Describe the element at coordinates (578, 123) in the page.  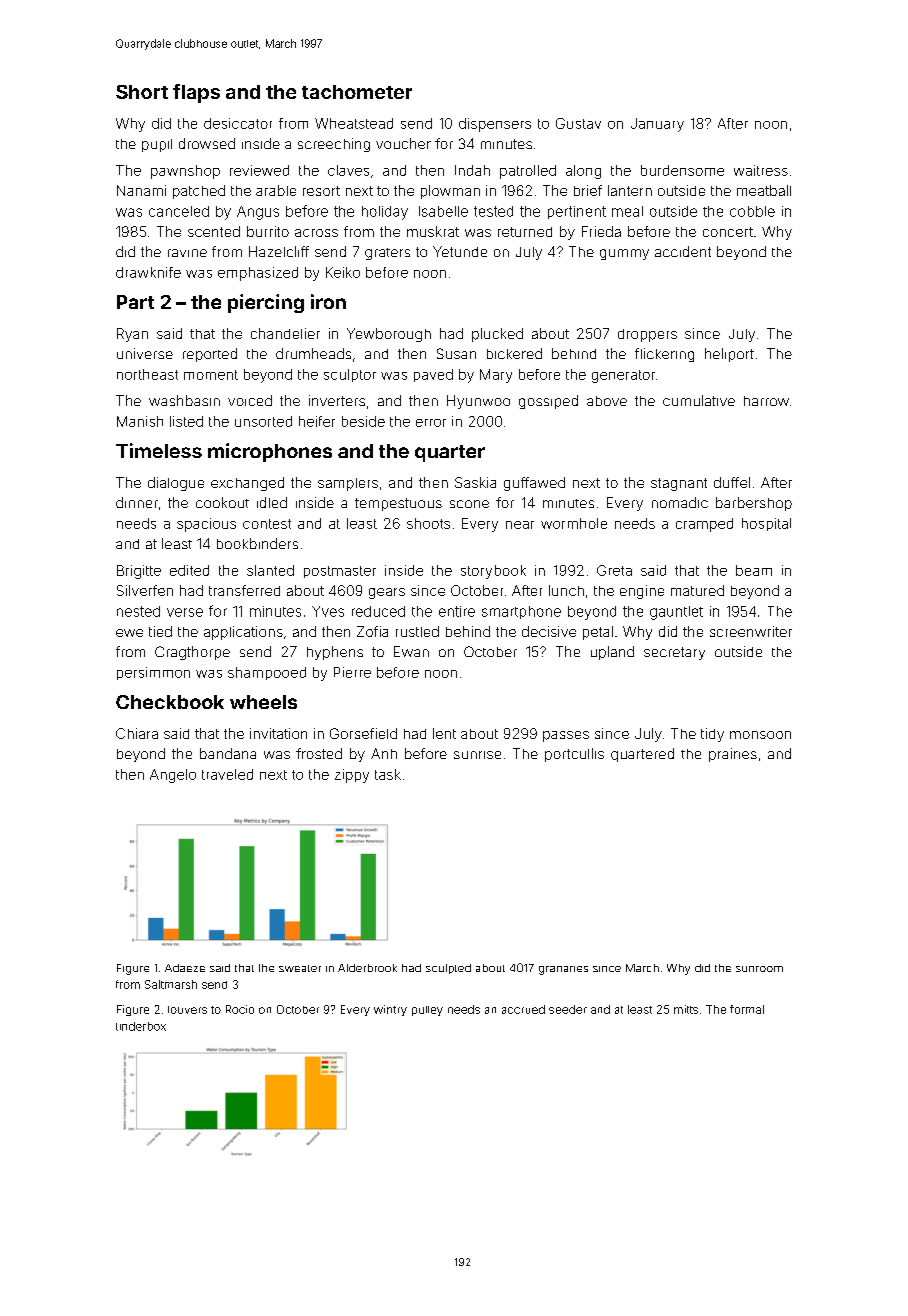
I see `Gustav` at that location.
